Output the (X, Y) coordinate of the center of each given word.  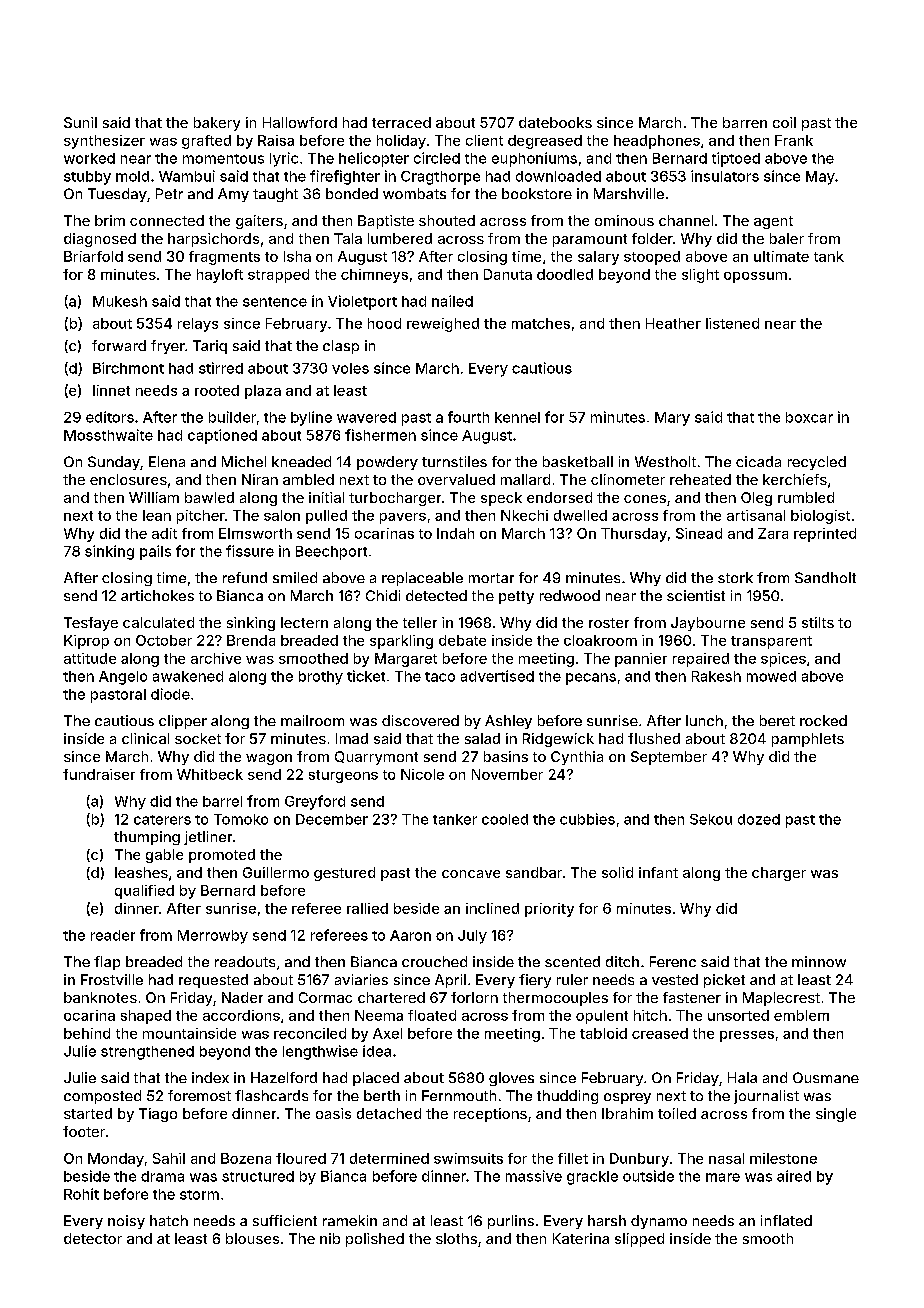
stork (735, 577)
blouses (252, 1238)
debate (462, 640)
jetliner (208, 838)
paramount (590, 240)
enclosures (128, 479)
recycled (817, 463)
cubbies (587, 819)
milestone (783, 1158)
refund (245, 577)
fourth (468, 417)
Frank (794, 140)
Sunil (80, 122)
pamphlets (808, 740)
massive (534, 1176)
